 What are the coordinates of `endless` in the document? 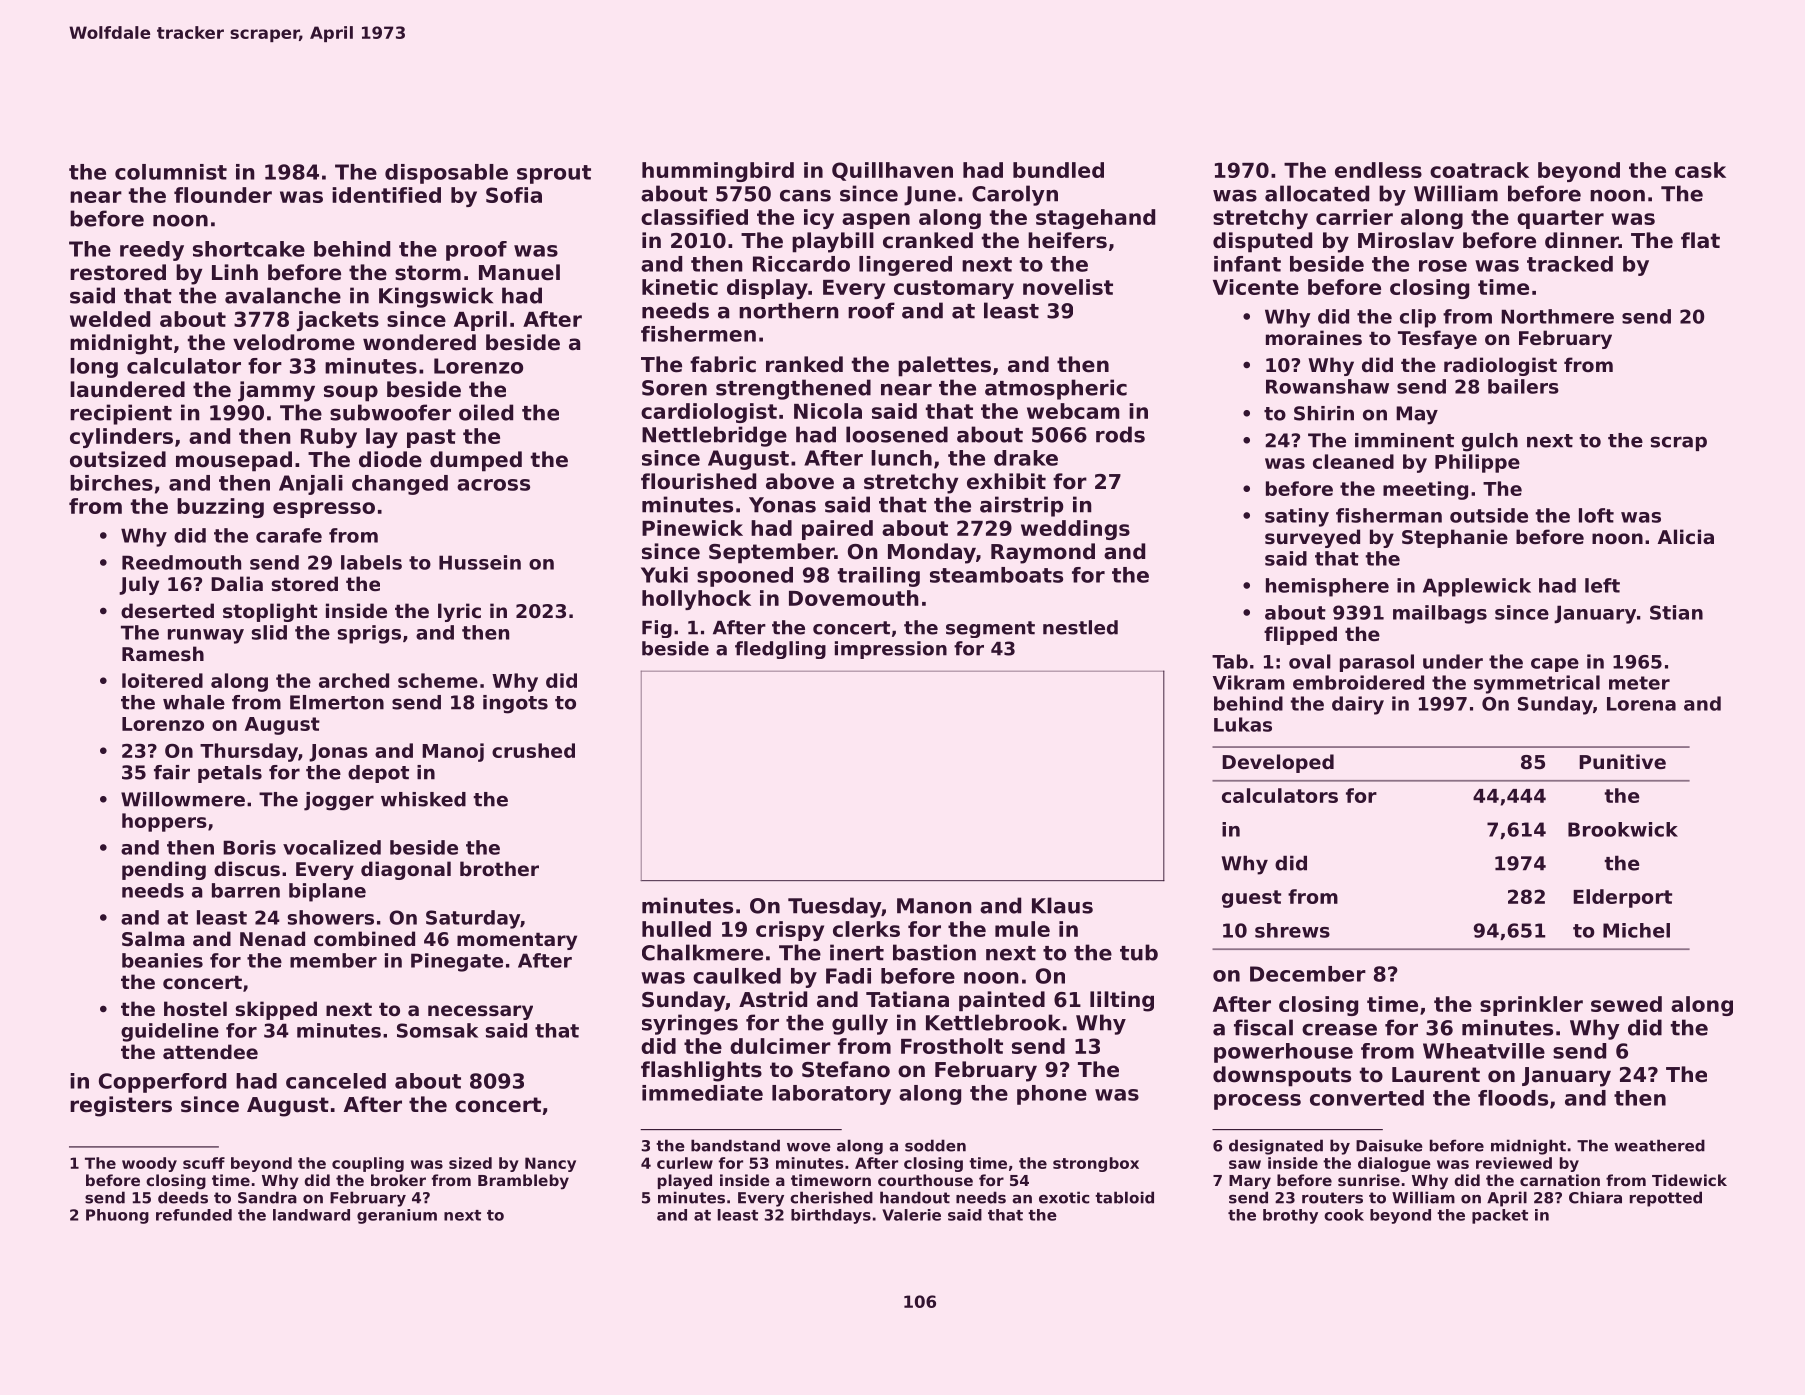 It's located at (1378, 170).
